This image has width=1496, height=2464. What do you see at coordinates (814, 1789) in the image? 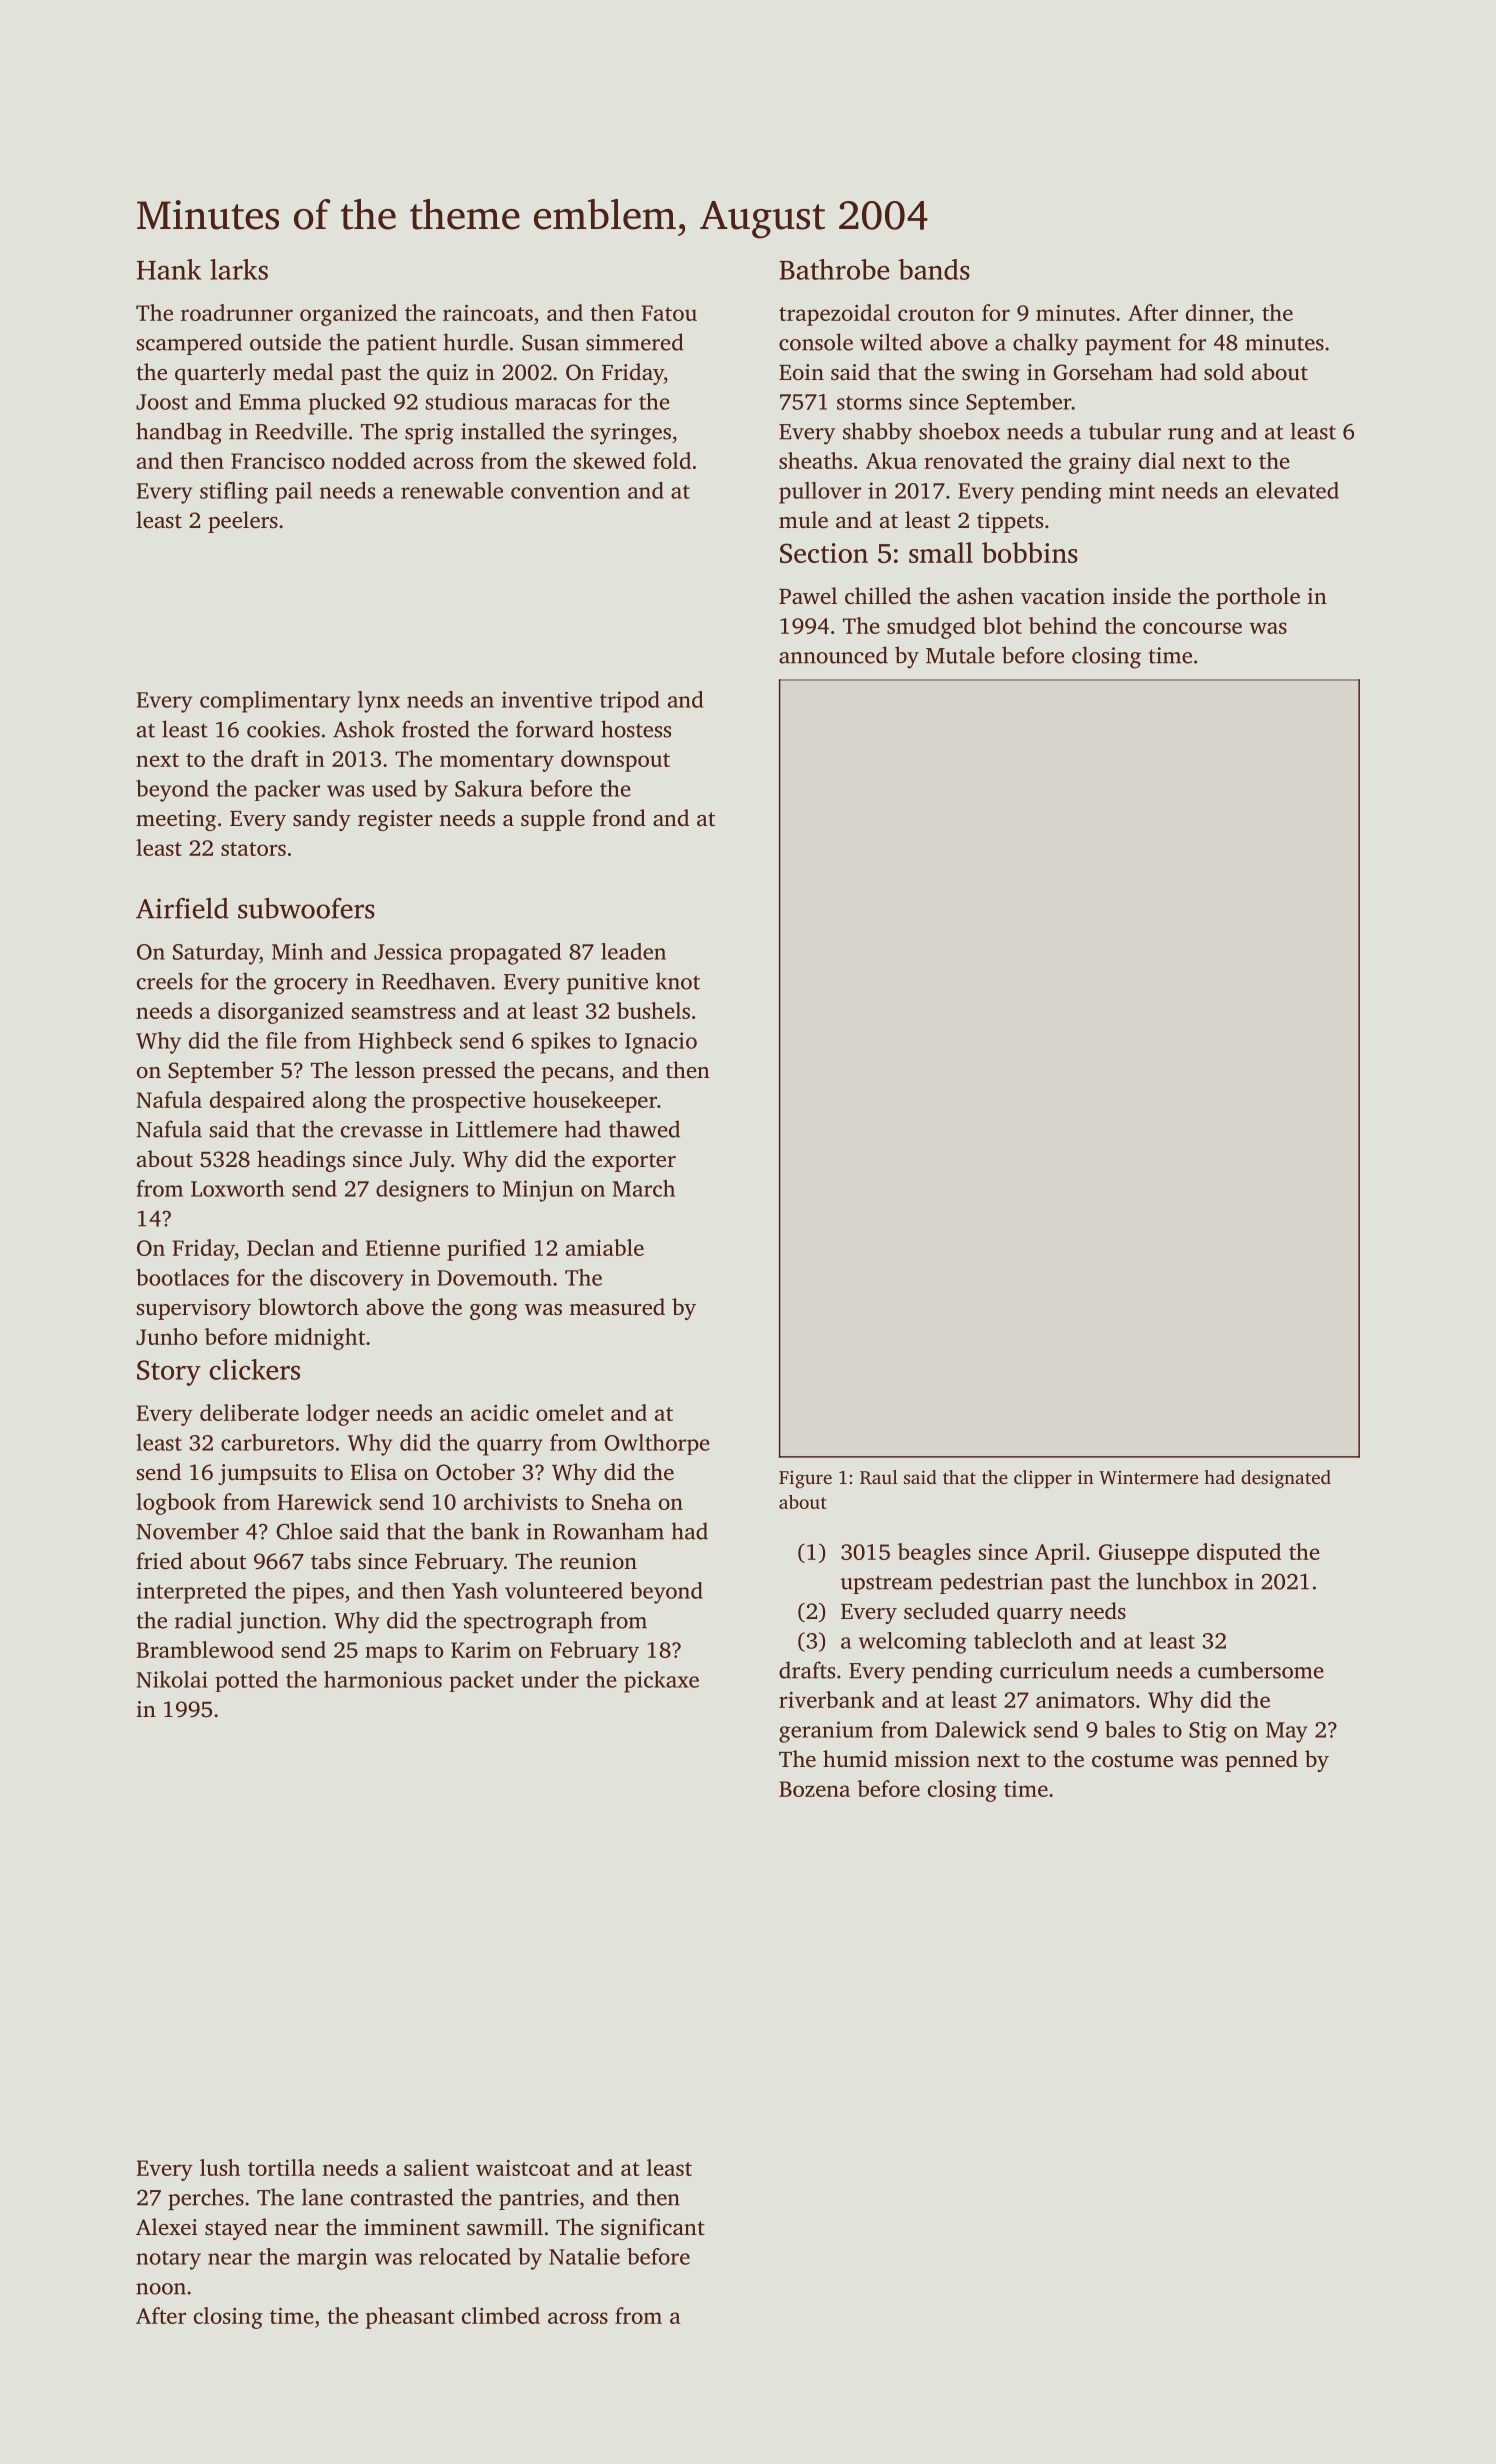
I see `Bozena` at bounding box center [814, 1789].
